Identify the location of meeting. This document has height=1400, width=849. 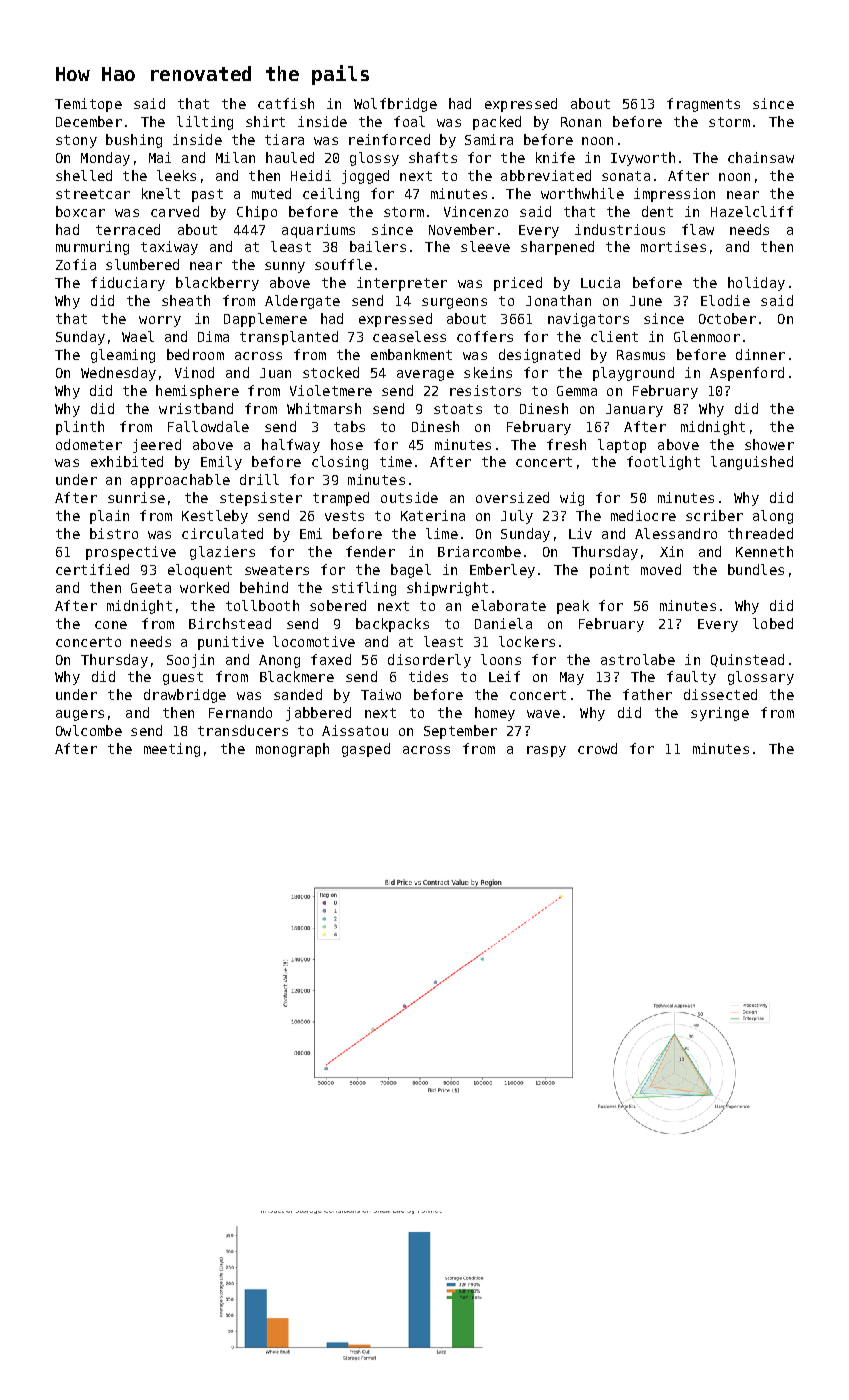
(172, 750).
